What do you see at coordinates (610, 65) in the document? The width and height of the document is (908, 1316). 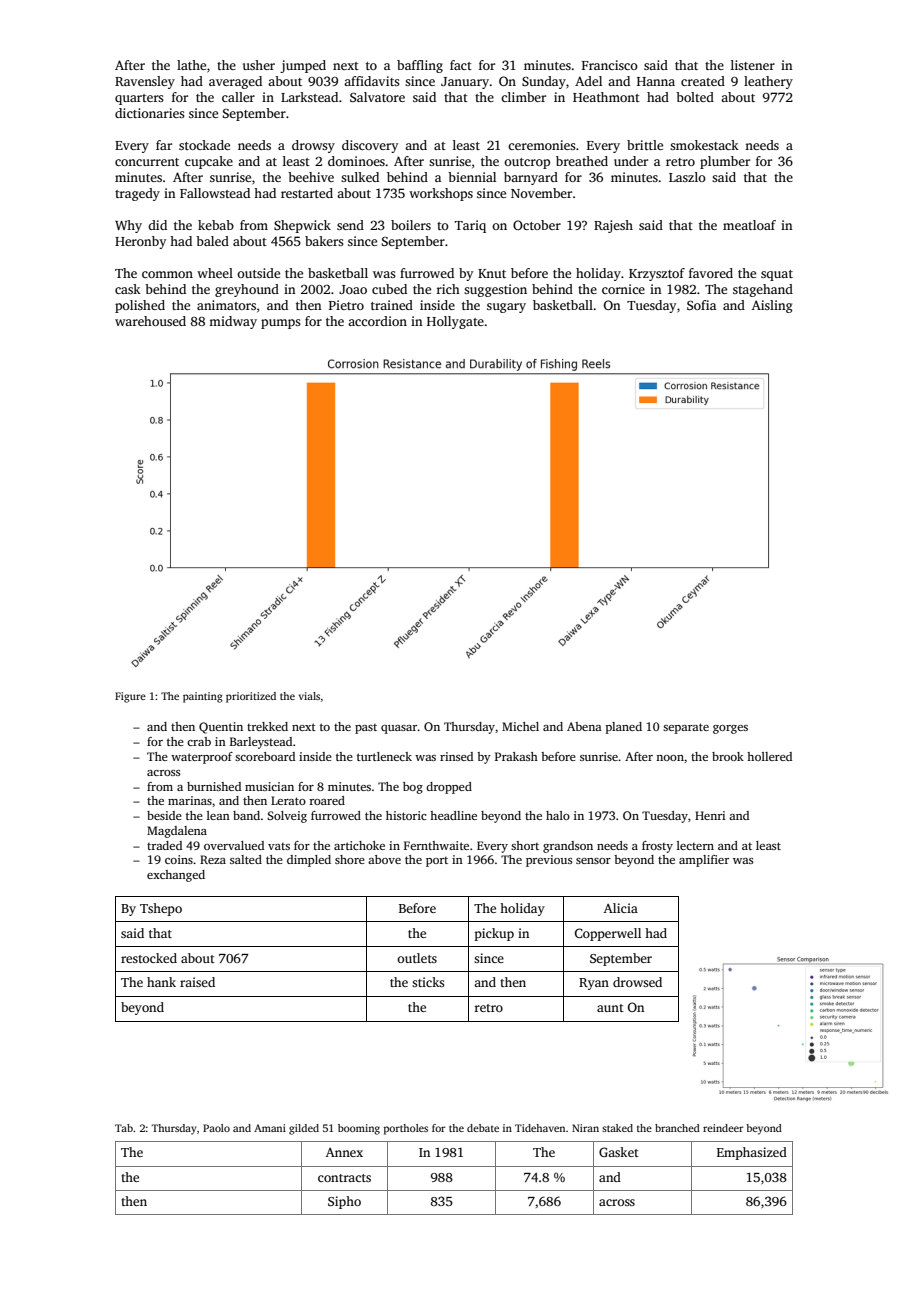 I see `Francisco` at bounding box center [610, 65].
